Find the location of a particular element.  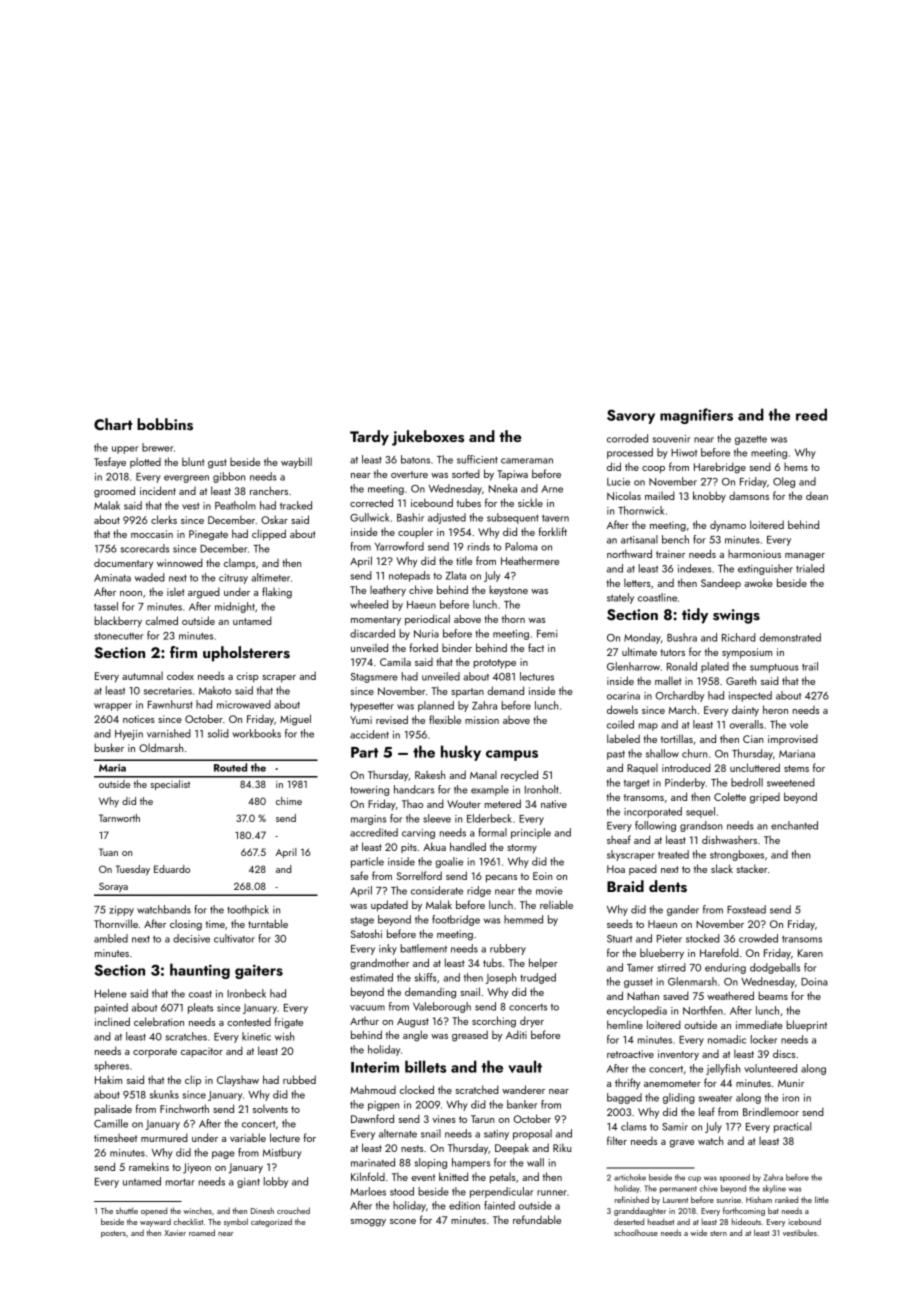

Savory is located at coordinates (631, 416).
